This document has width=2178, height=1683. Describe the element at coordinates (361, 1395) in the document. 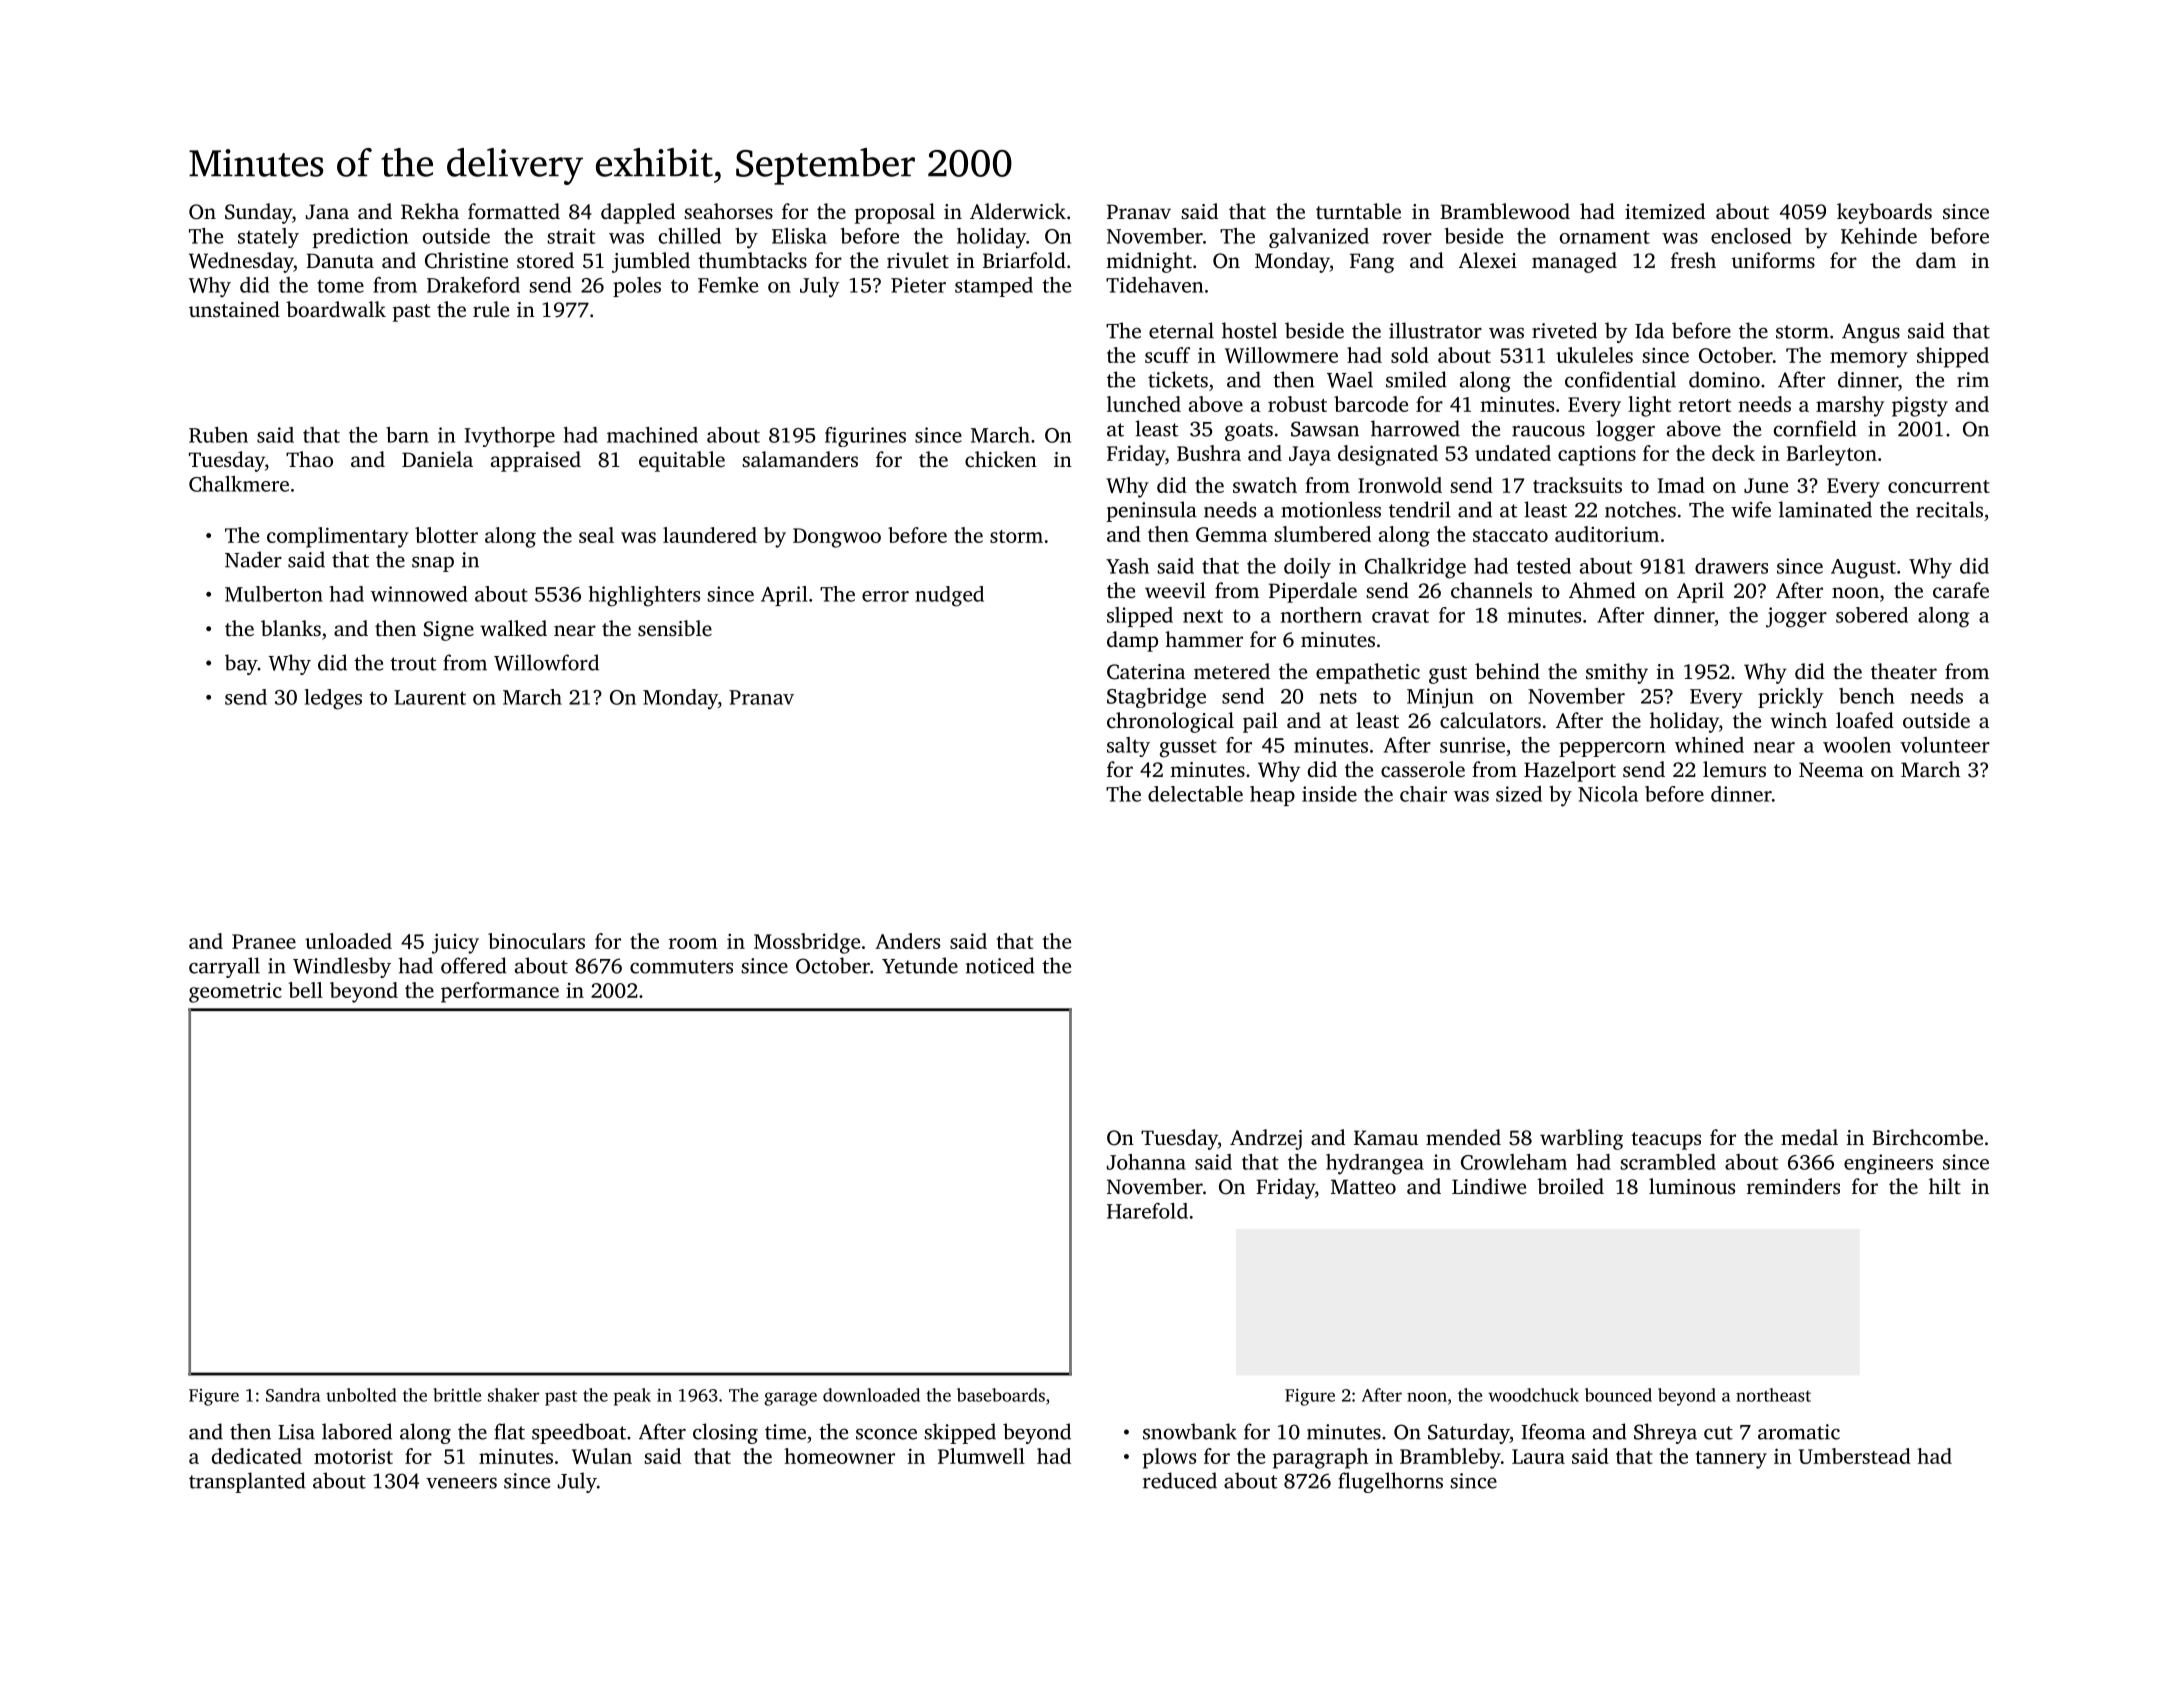

I see `unbolted` at that location.
